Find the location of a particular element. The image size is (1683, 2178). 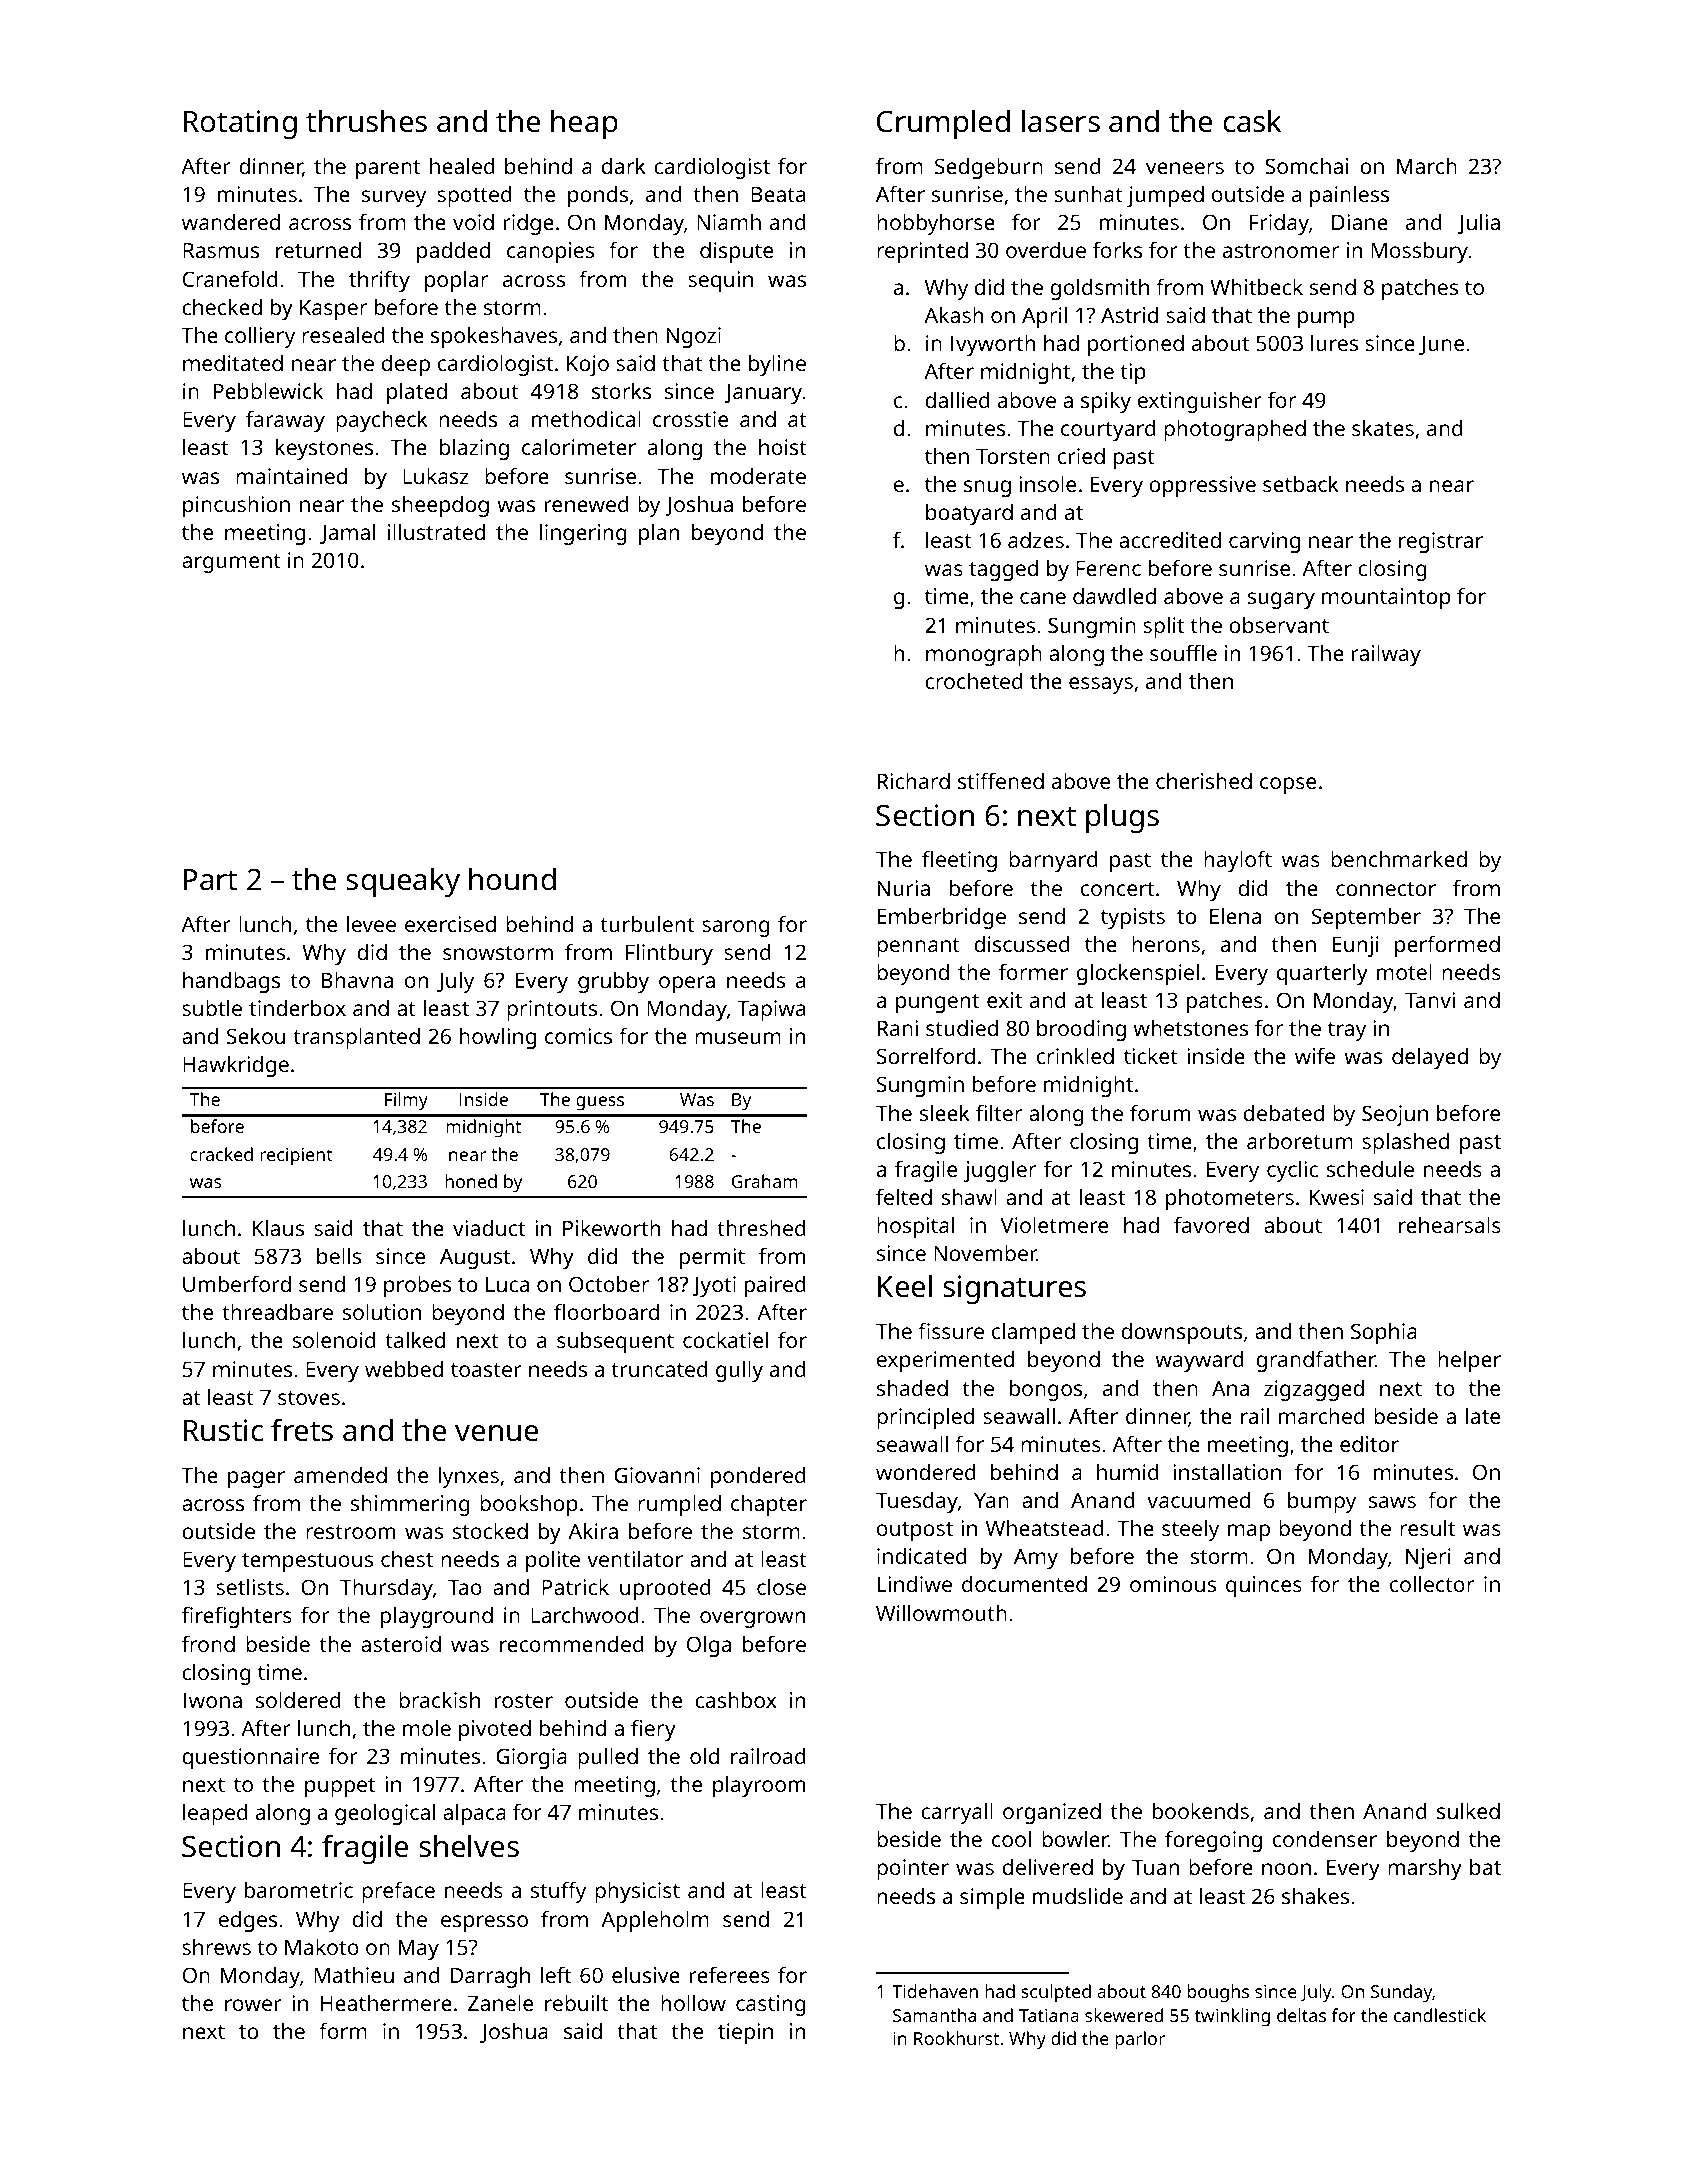

herons is located at coordinates (1166, 944).
